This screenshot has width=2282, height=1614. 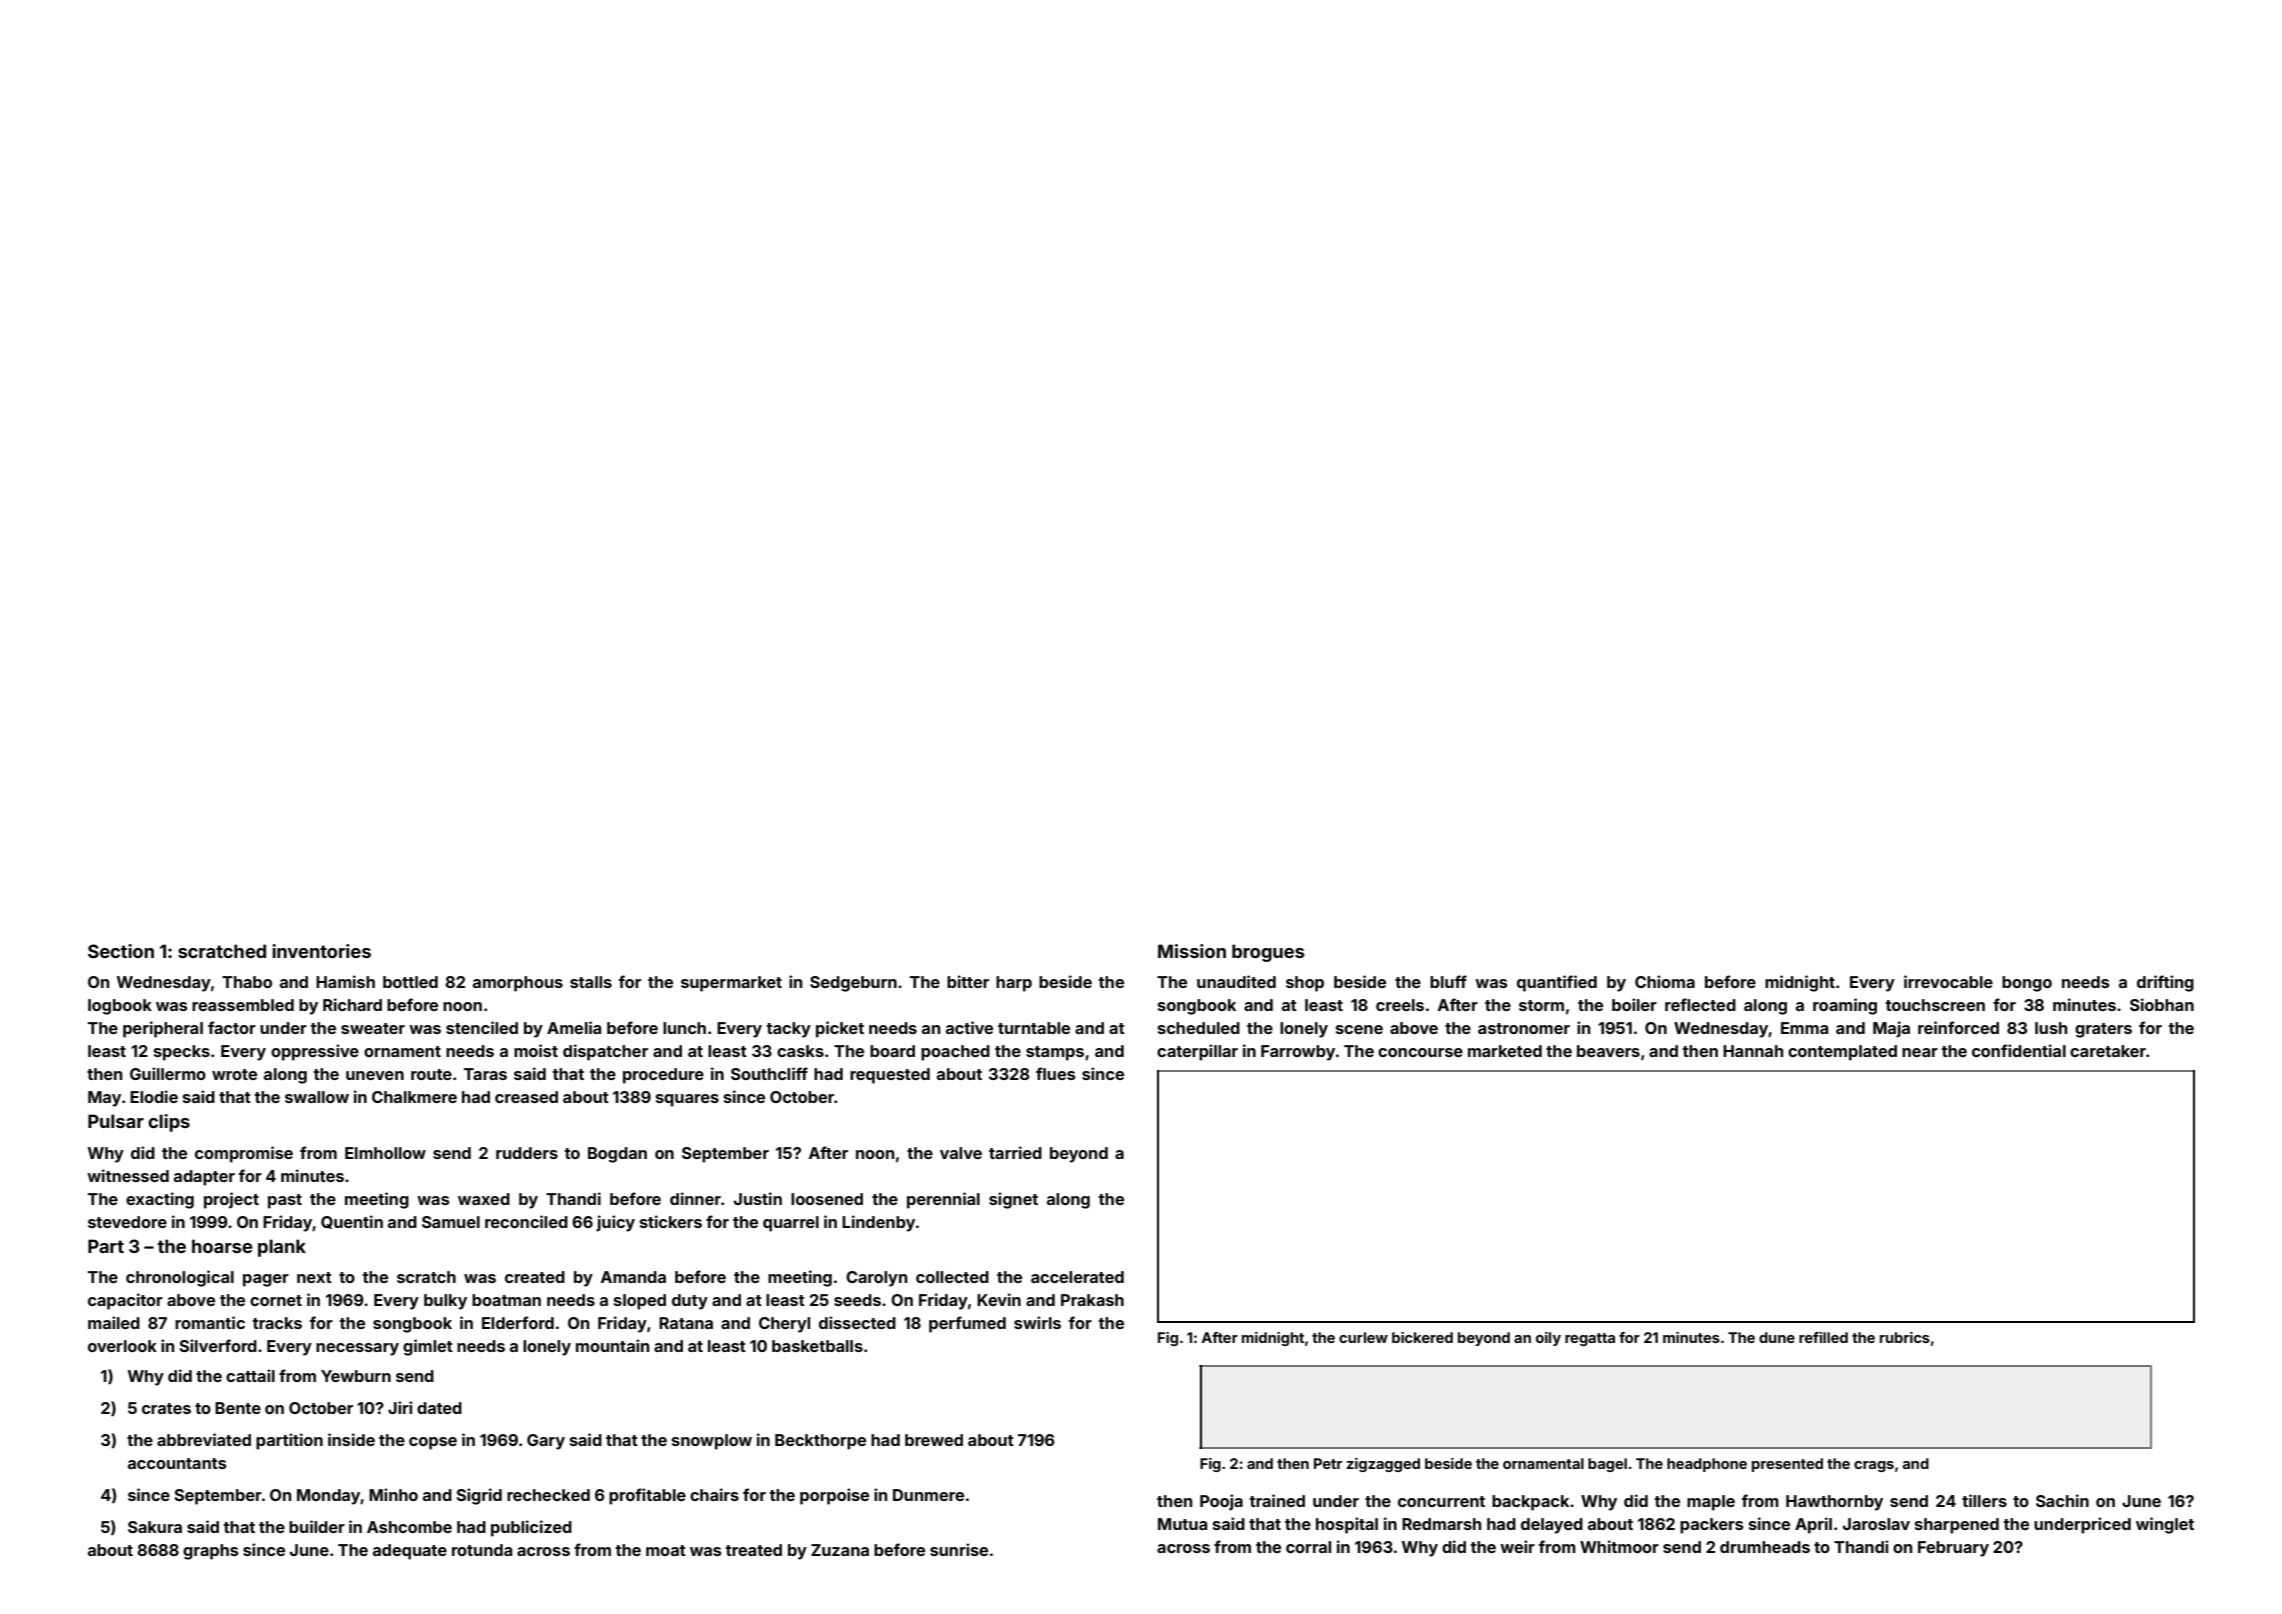 I want to click on rubrics, so click(x=1905, y=1337).
